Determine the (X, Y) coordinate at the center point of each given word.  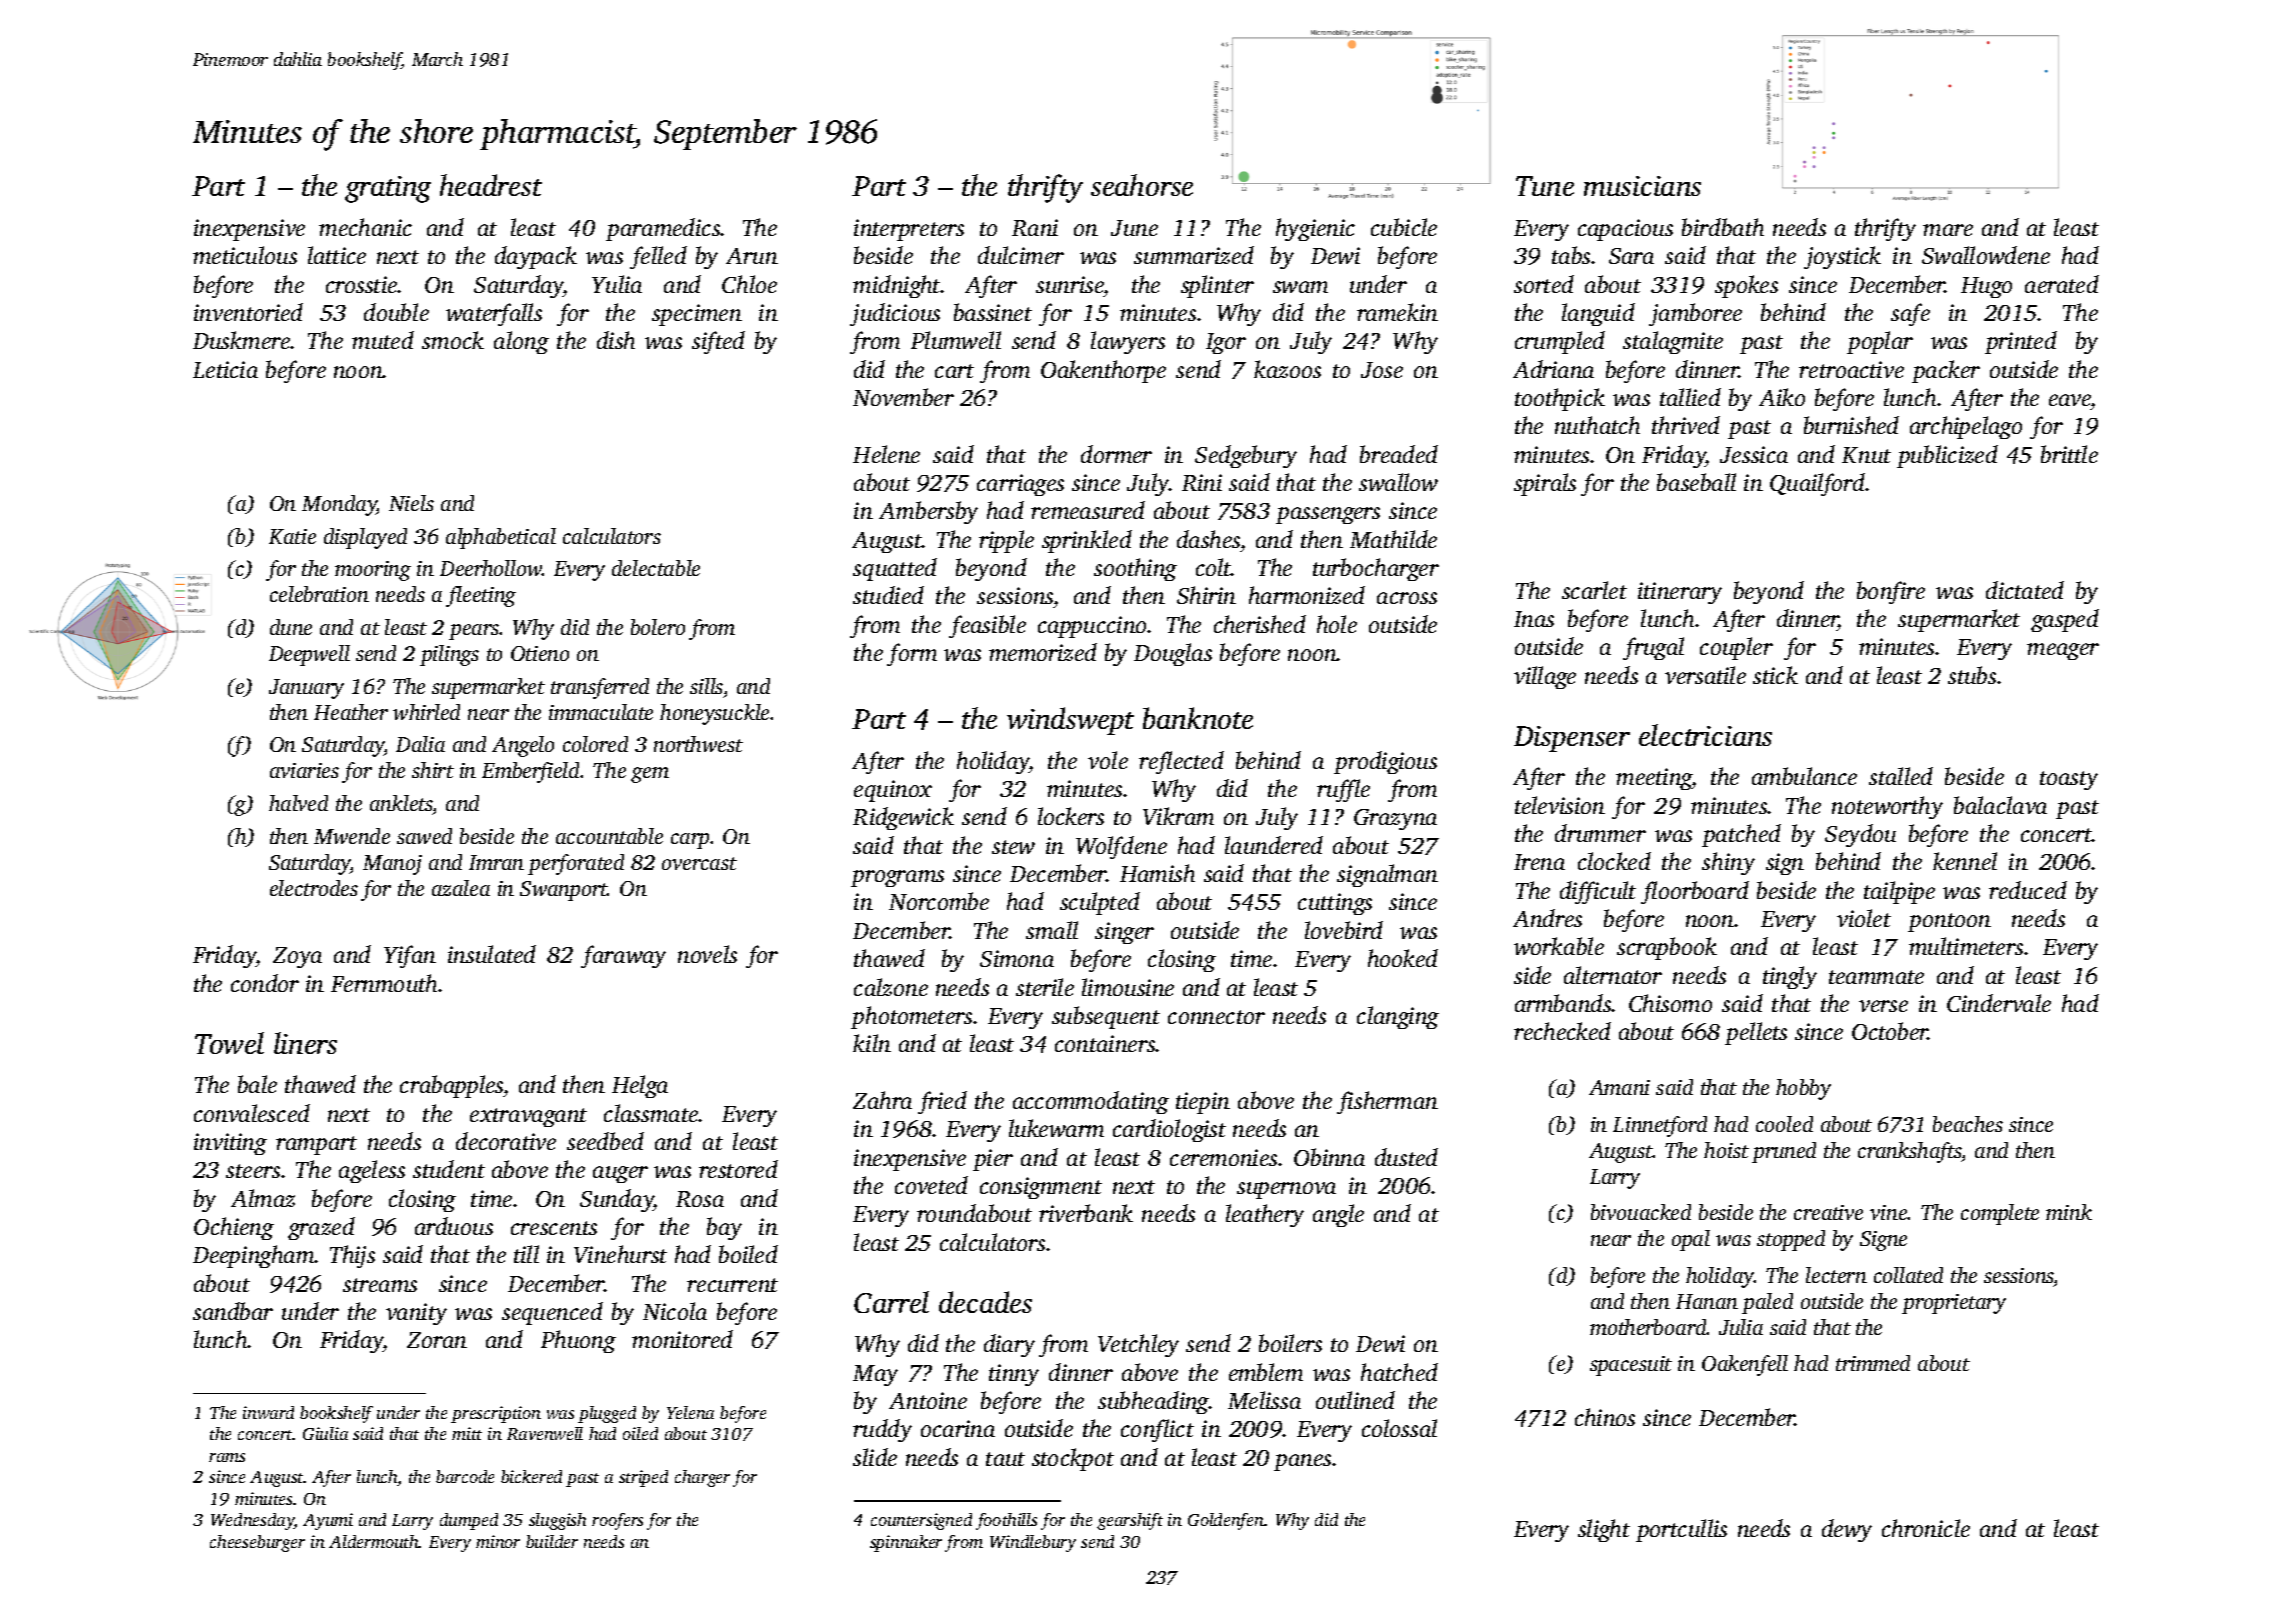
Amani (1619, 1087)
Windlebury (1033, 1543)
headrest (491, 185)
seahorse (1142, 185)
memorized (1043, 652)
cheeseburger (257, 1543)
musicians (1642, 186)
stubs (1972, 675)
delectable (656, 568)
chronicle (1926, 1528)
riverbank (1086, 1213)
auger (620, 1174)
